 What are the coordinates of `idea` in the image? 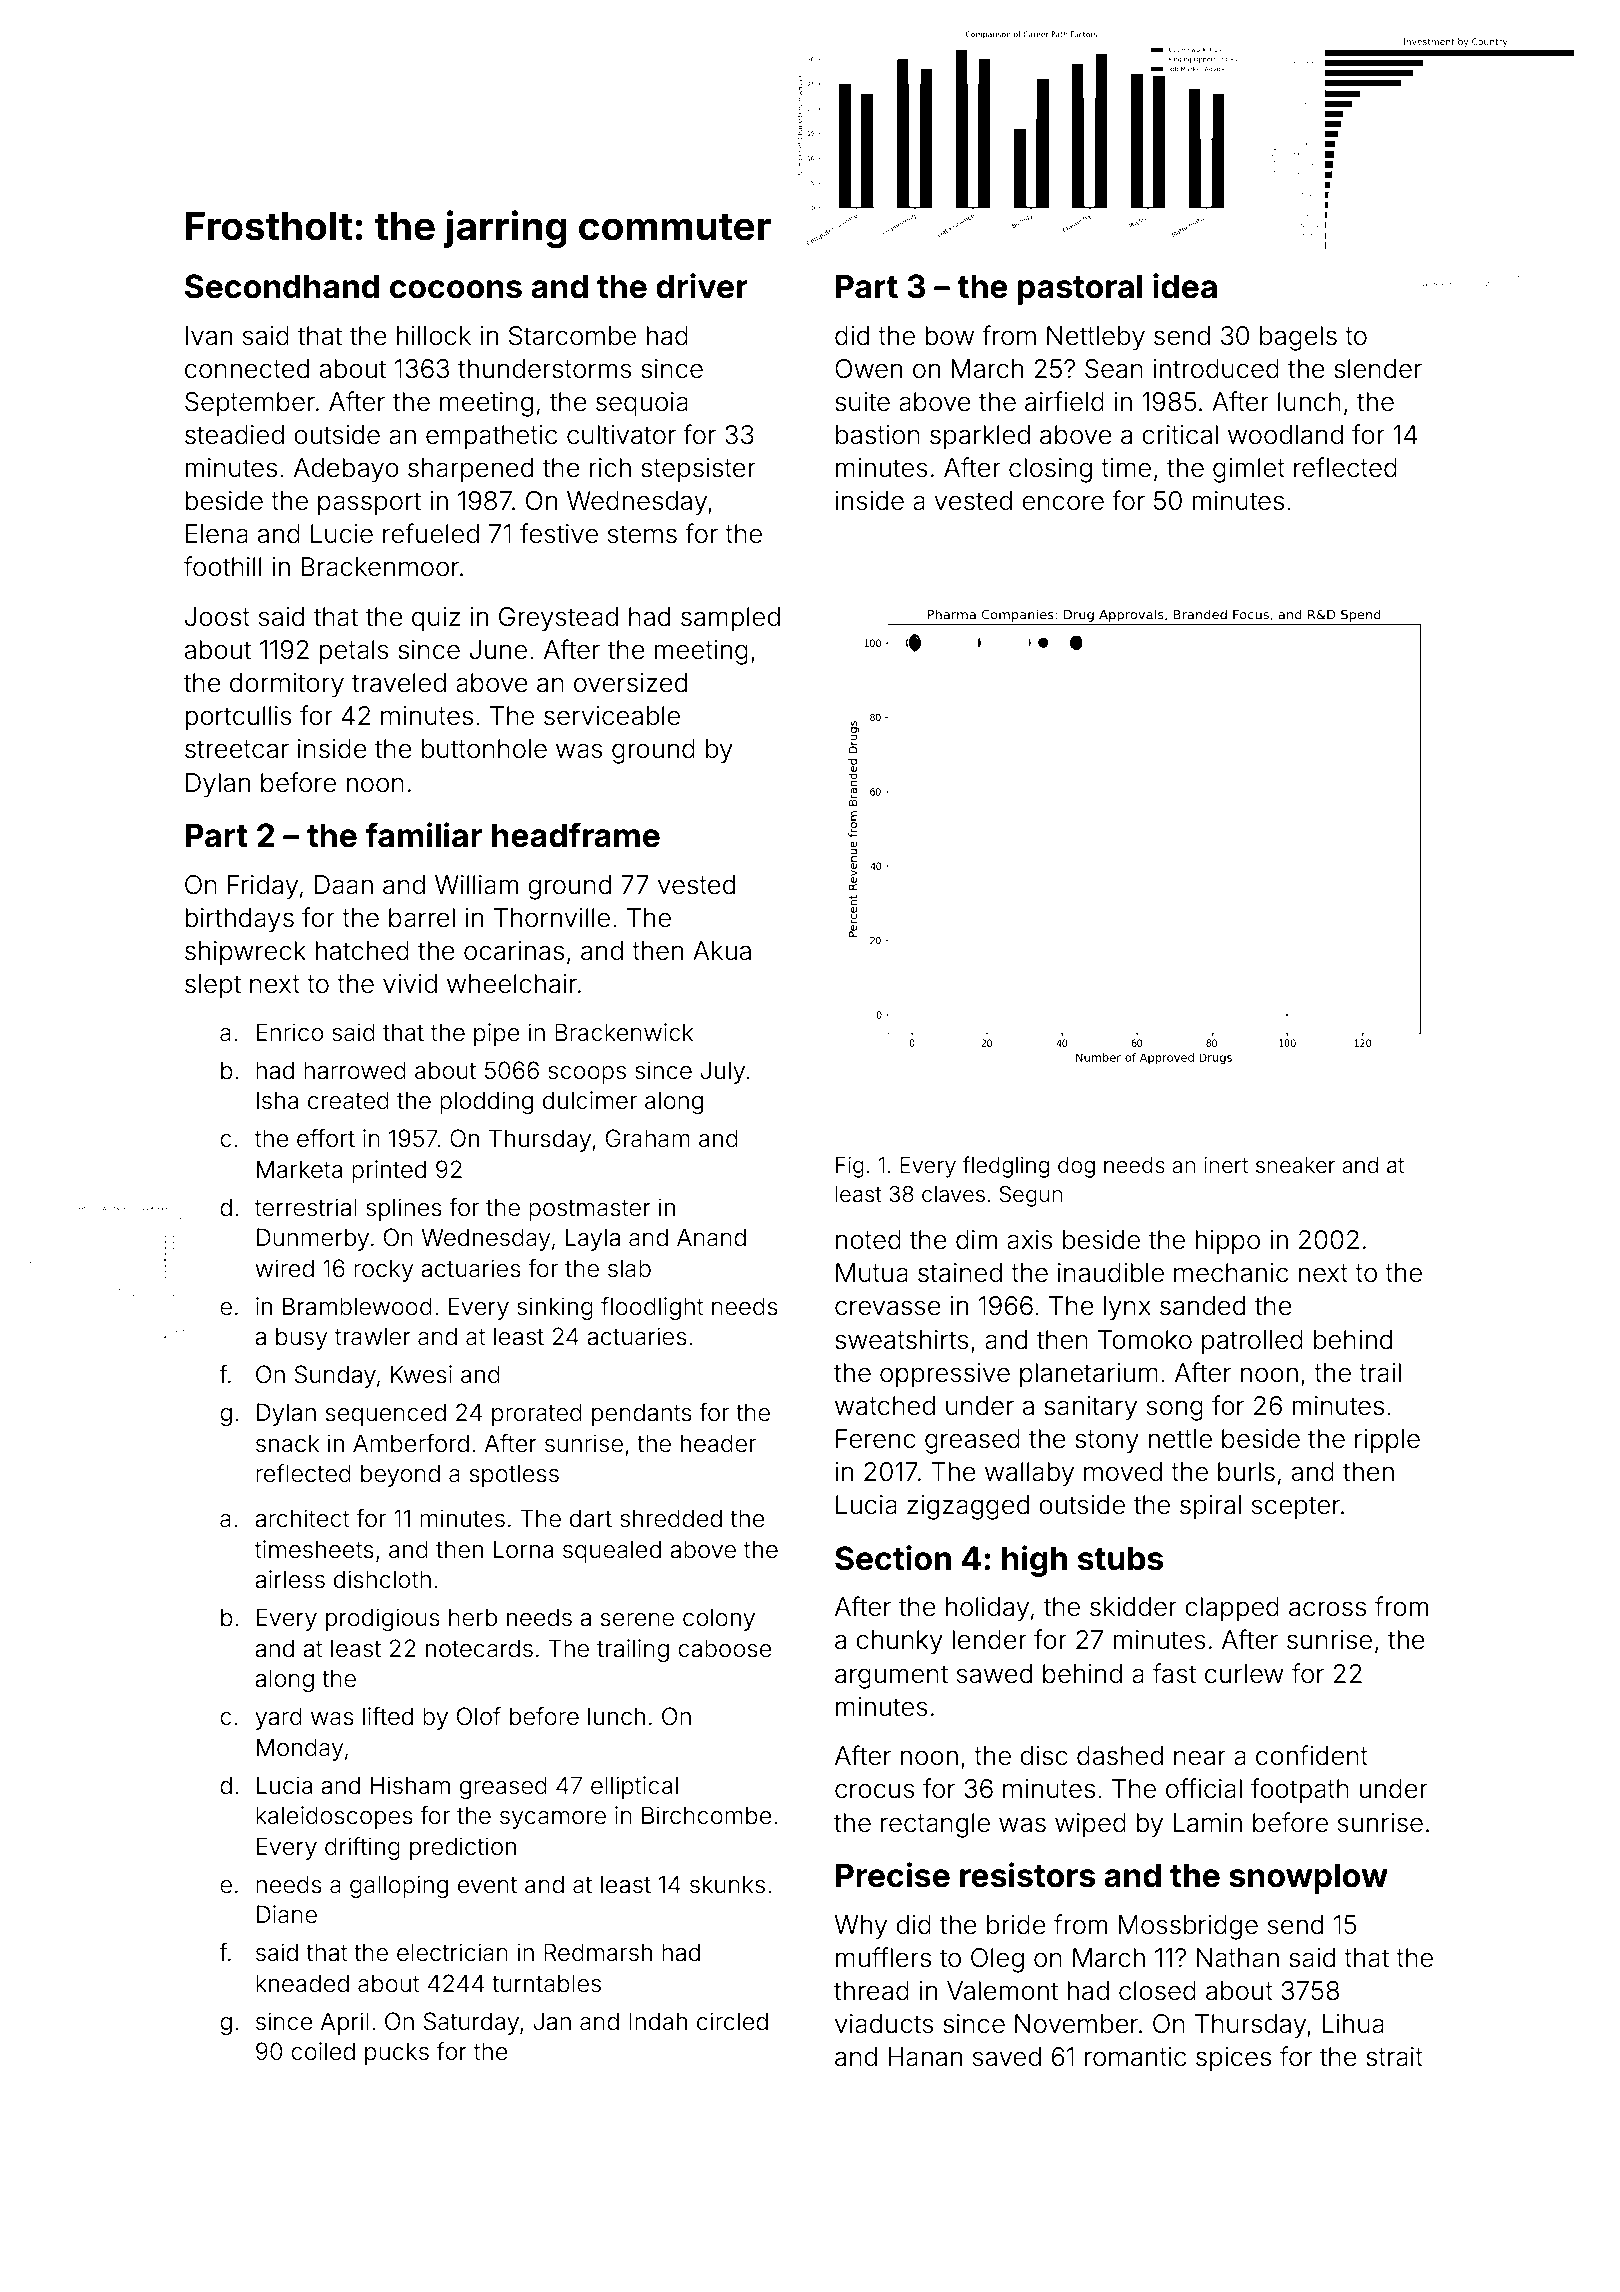 It's located at (1185, 286).
